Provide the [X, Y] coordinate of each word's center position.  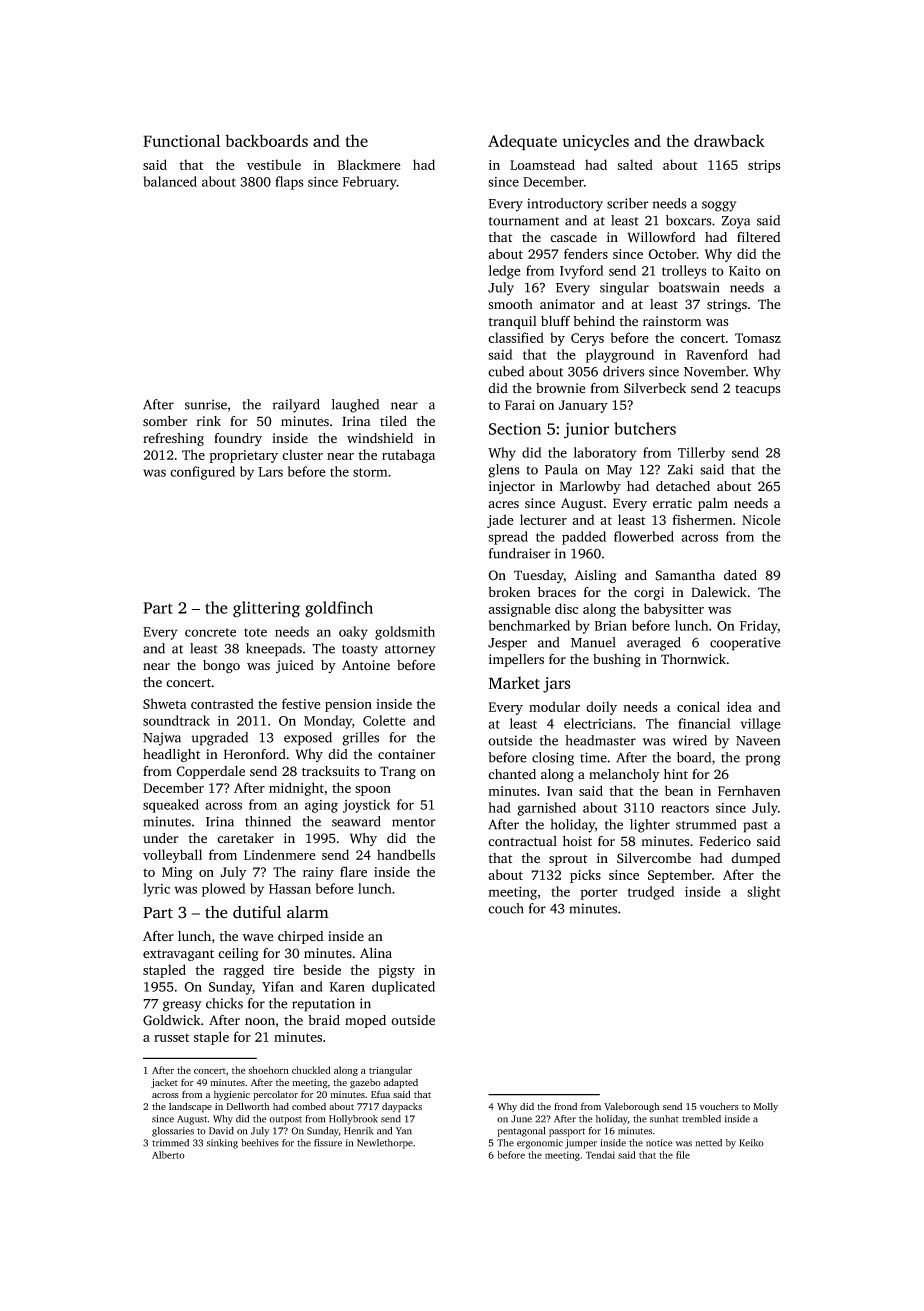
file [683, 1155]
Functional [181, 140]
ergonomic [540, 1144]
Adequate [522, 142]
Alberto [168, 1155]
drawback [729, 140]
